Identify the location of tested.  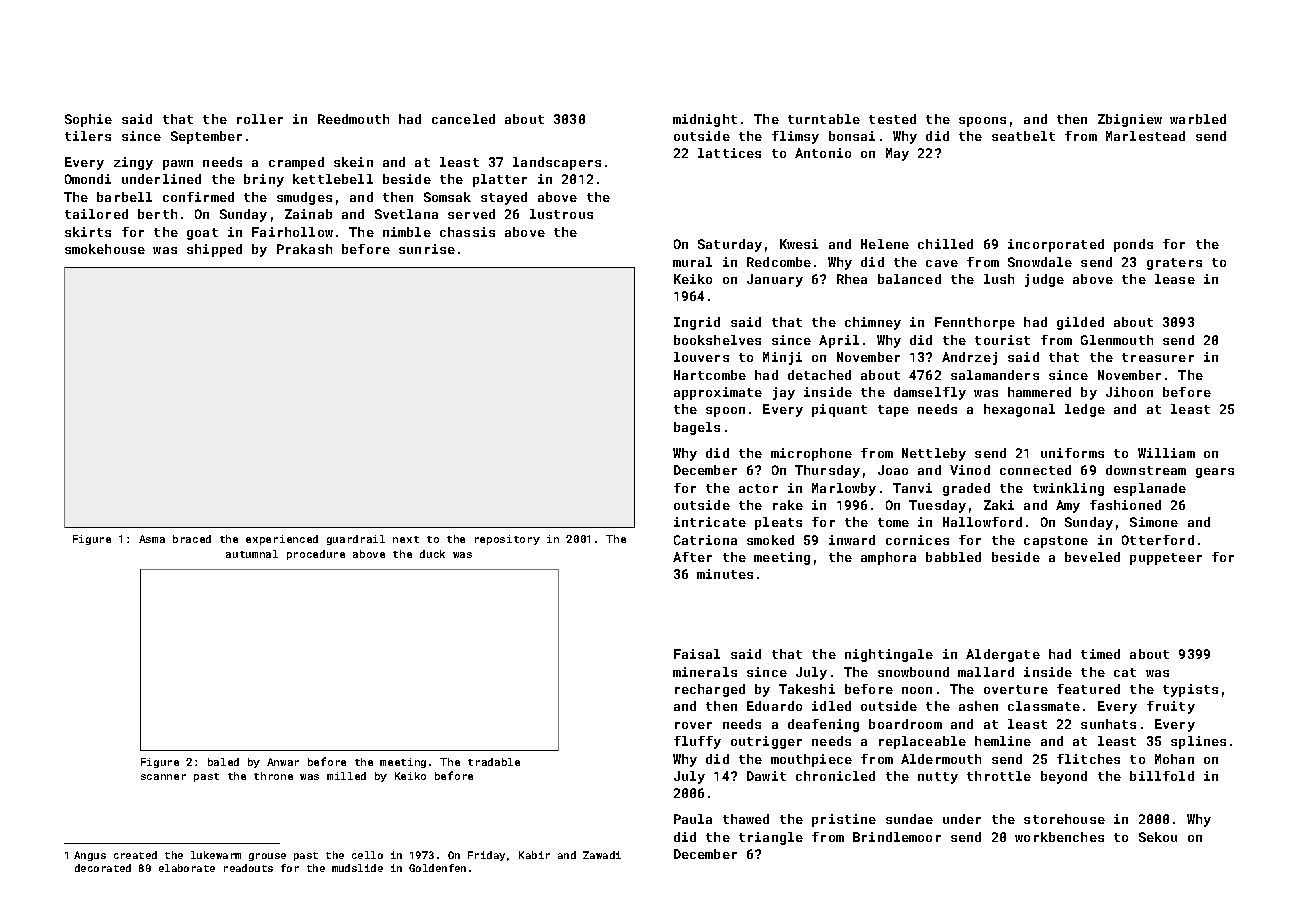
(892, 119).
